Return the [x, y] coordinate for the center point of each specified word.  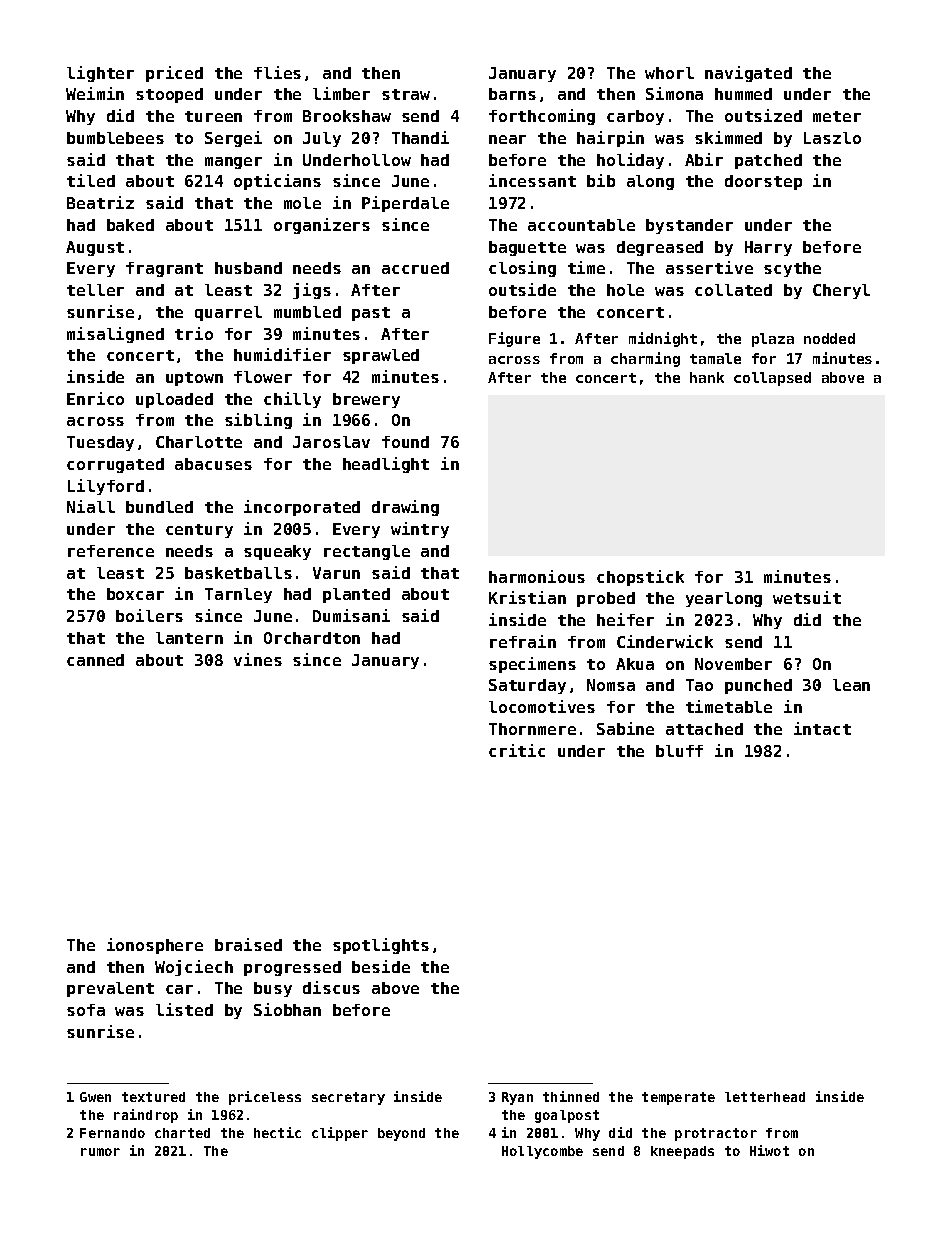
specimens [532, 665]
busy [273, 989]
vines [258, 659]
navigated [748, 74]
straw [406, 94]
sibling [258, 421]
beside [381, 966]
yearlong [724, 599]
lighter [100, 74]
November [733, 664]
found [405, 442]
